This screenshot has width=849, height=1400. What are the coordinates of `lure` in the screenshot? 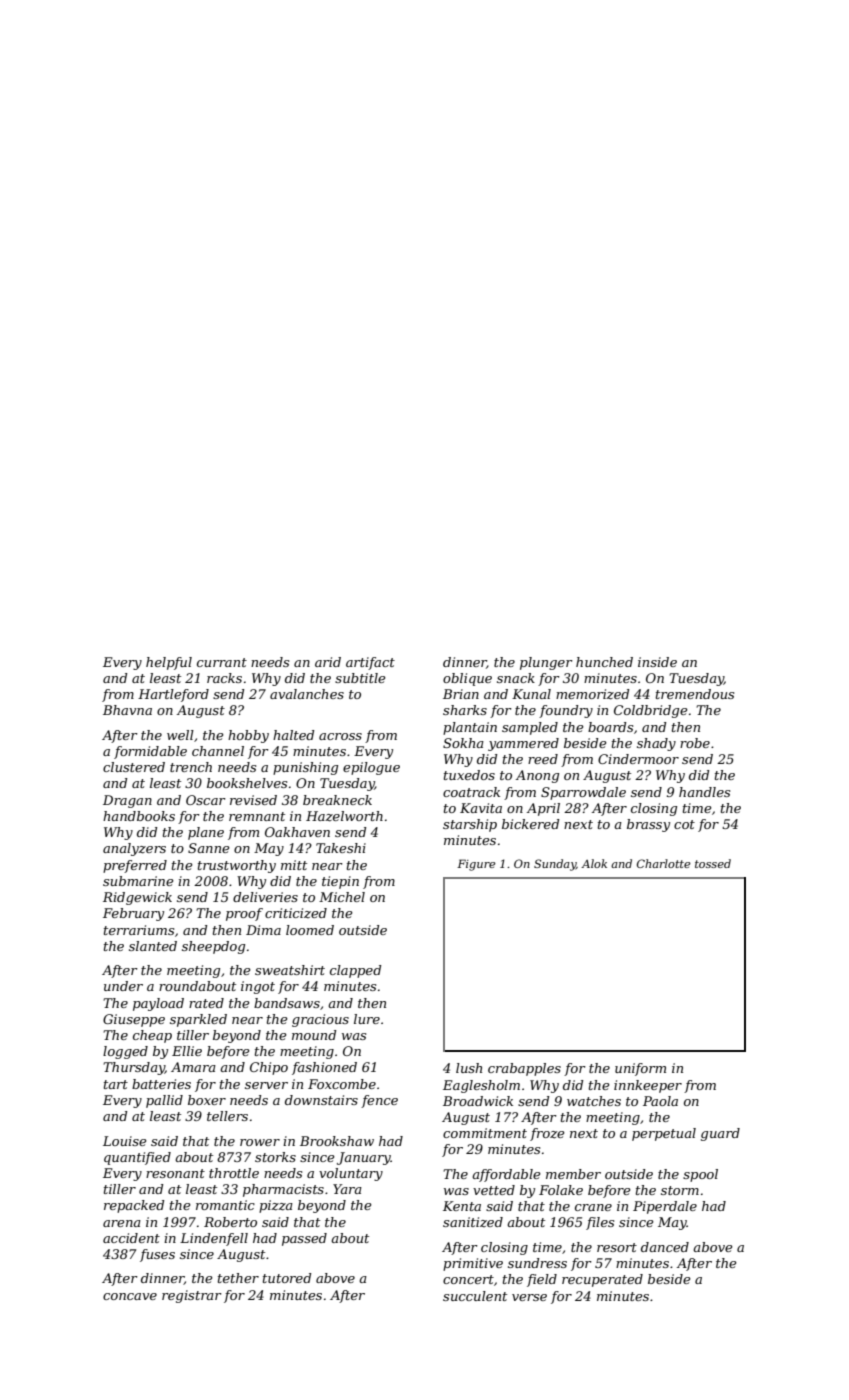 It's located at (367, 1019).
